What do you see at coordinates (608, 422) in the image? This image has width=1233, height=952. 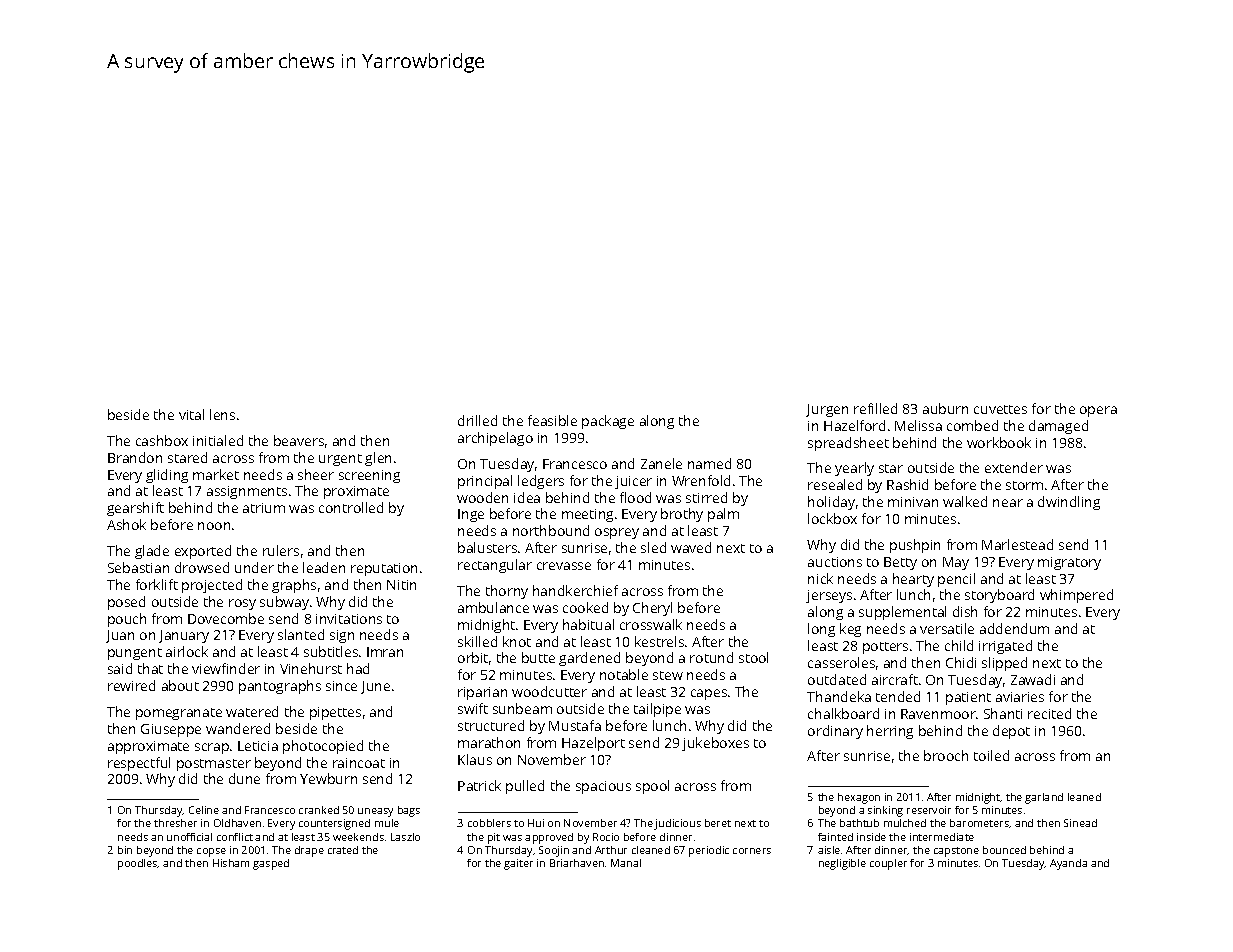 I see `package` at bounding box center [608, 422].
